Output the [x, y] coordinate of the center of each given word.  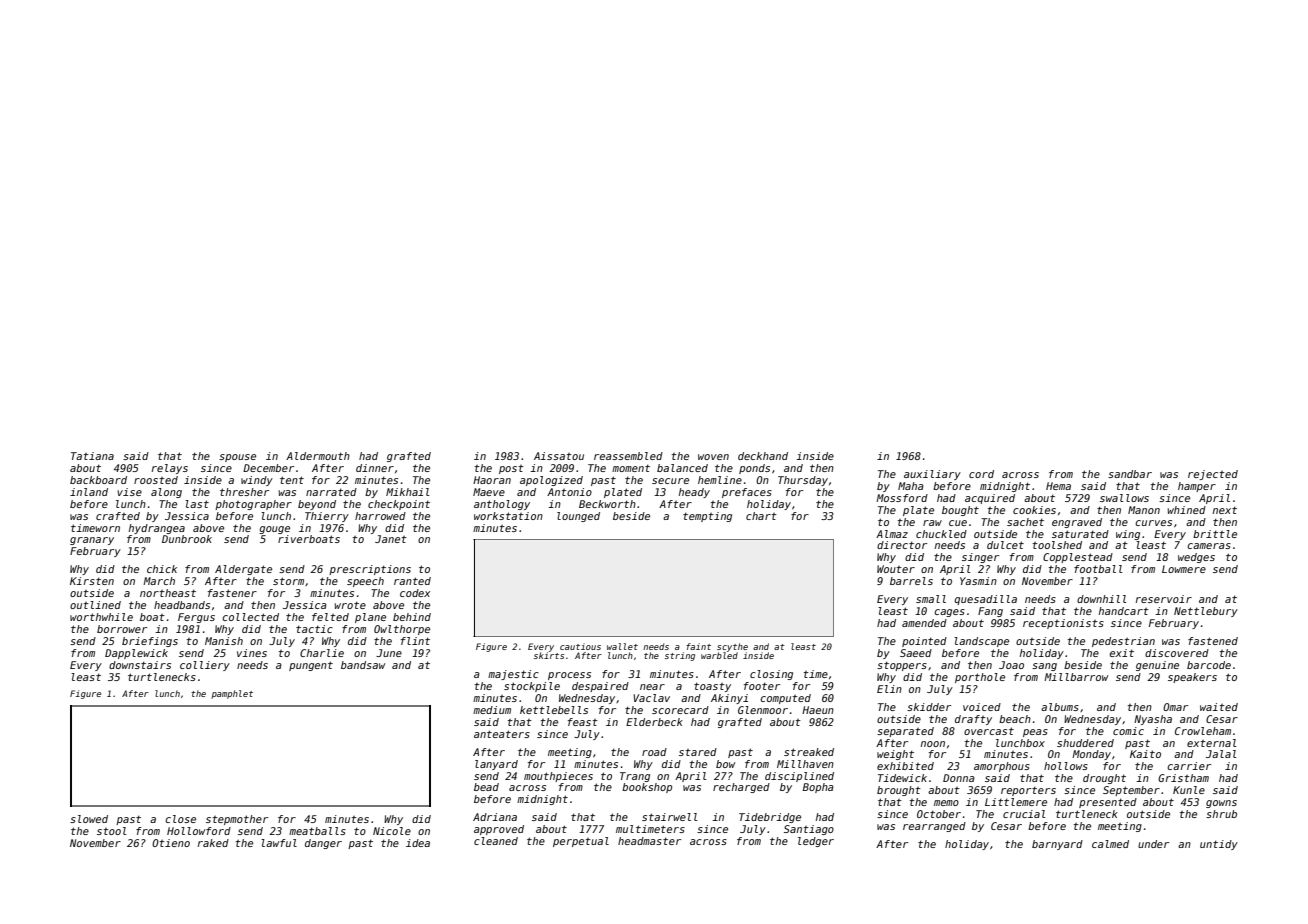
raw [932, 523]
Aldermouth [318, 456]
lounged [578, 517]
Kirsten [92, 581]
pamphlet [232, 694]
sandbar [1130, 474]
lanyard [496, 765]
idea [418, 843]
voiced [982, 707]
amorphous [1002, 767]
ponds [754, 469]
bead [486, 787]
